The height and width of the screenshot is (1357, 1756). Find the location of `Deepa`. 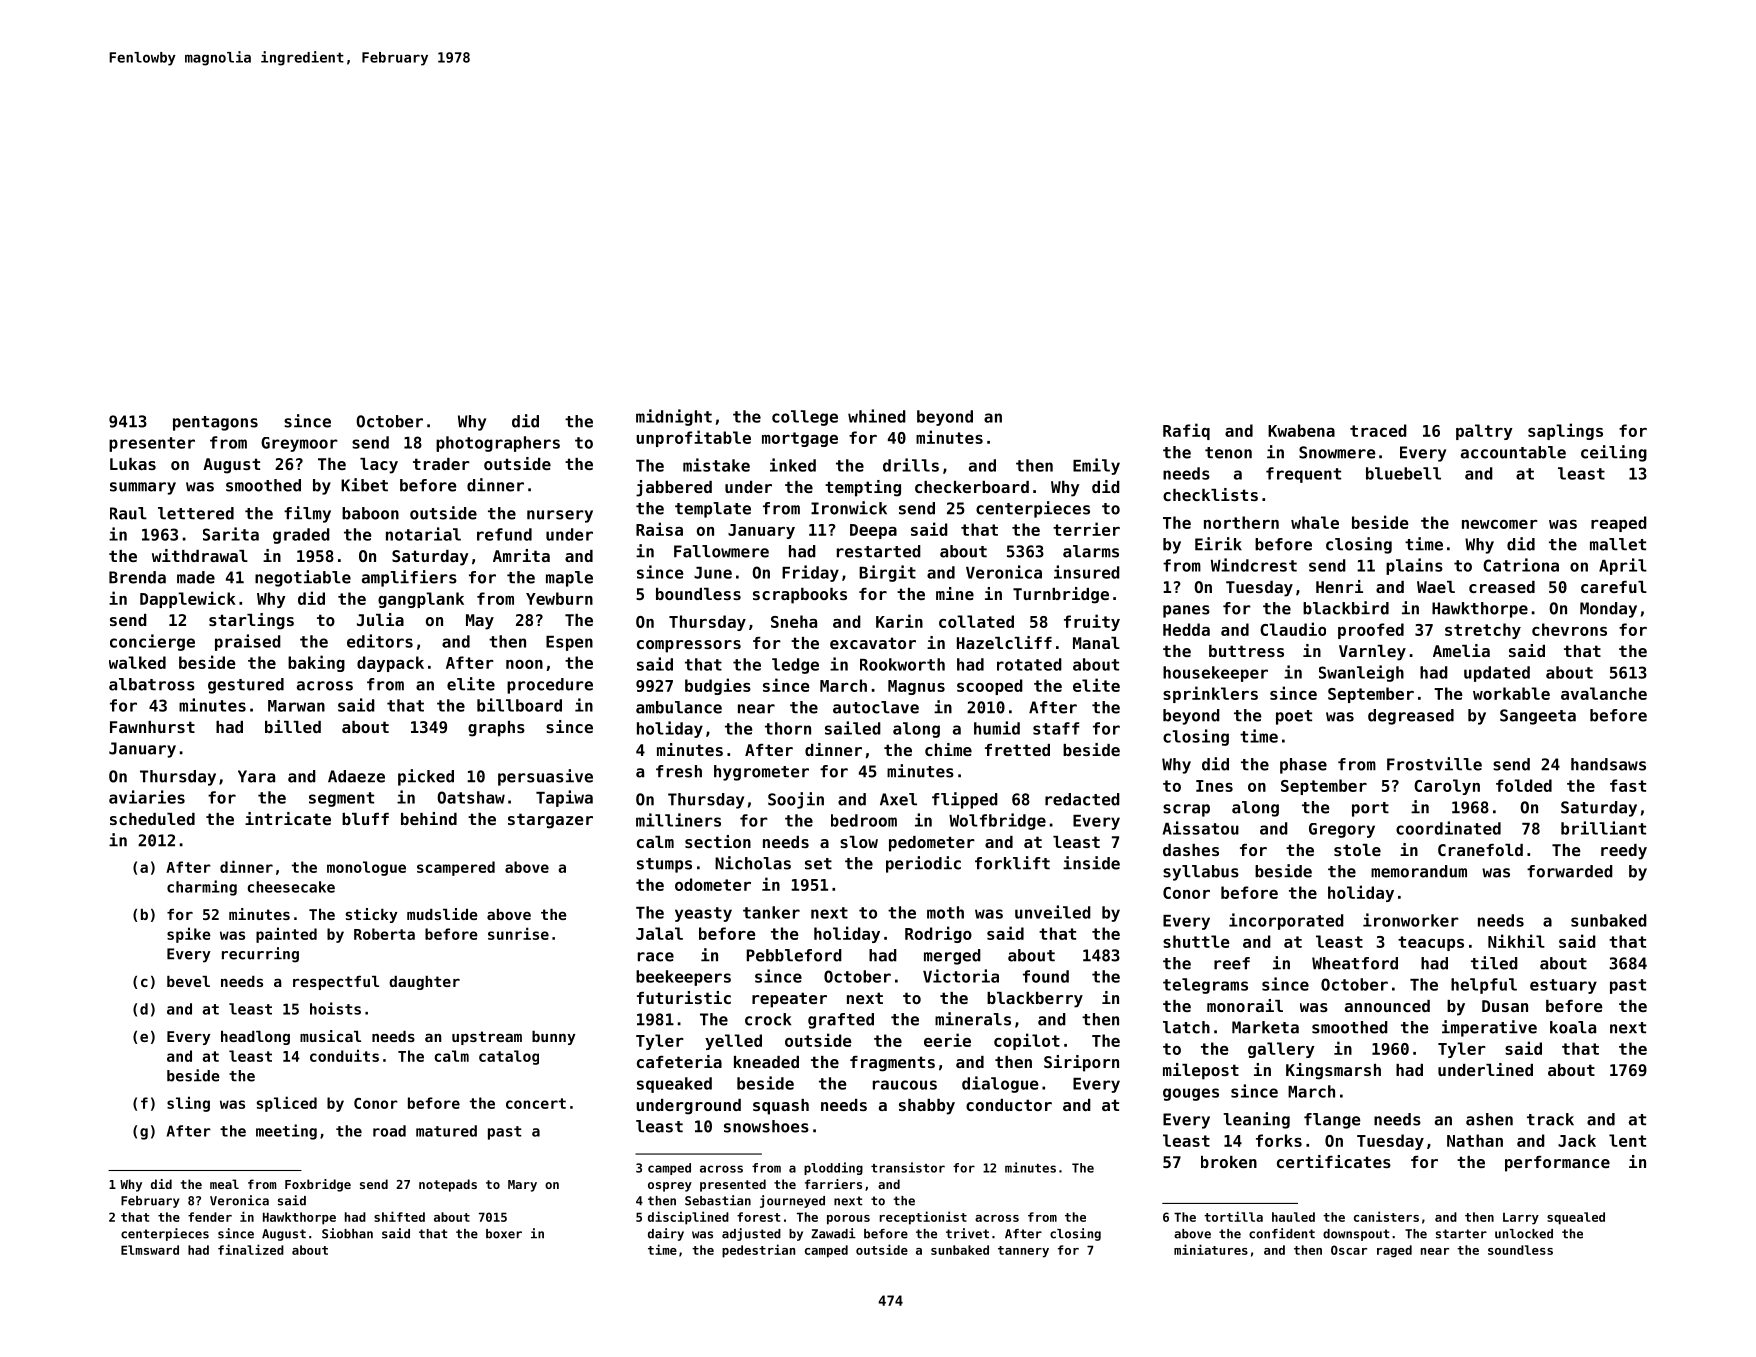

Deepa is located at coordinates (873, 531).
